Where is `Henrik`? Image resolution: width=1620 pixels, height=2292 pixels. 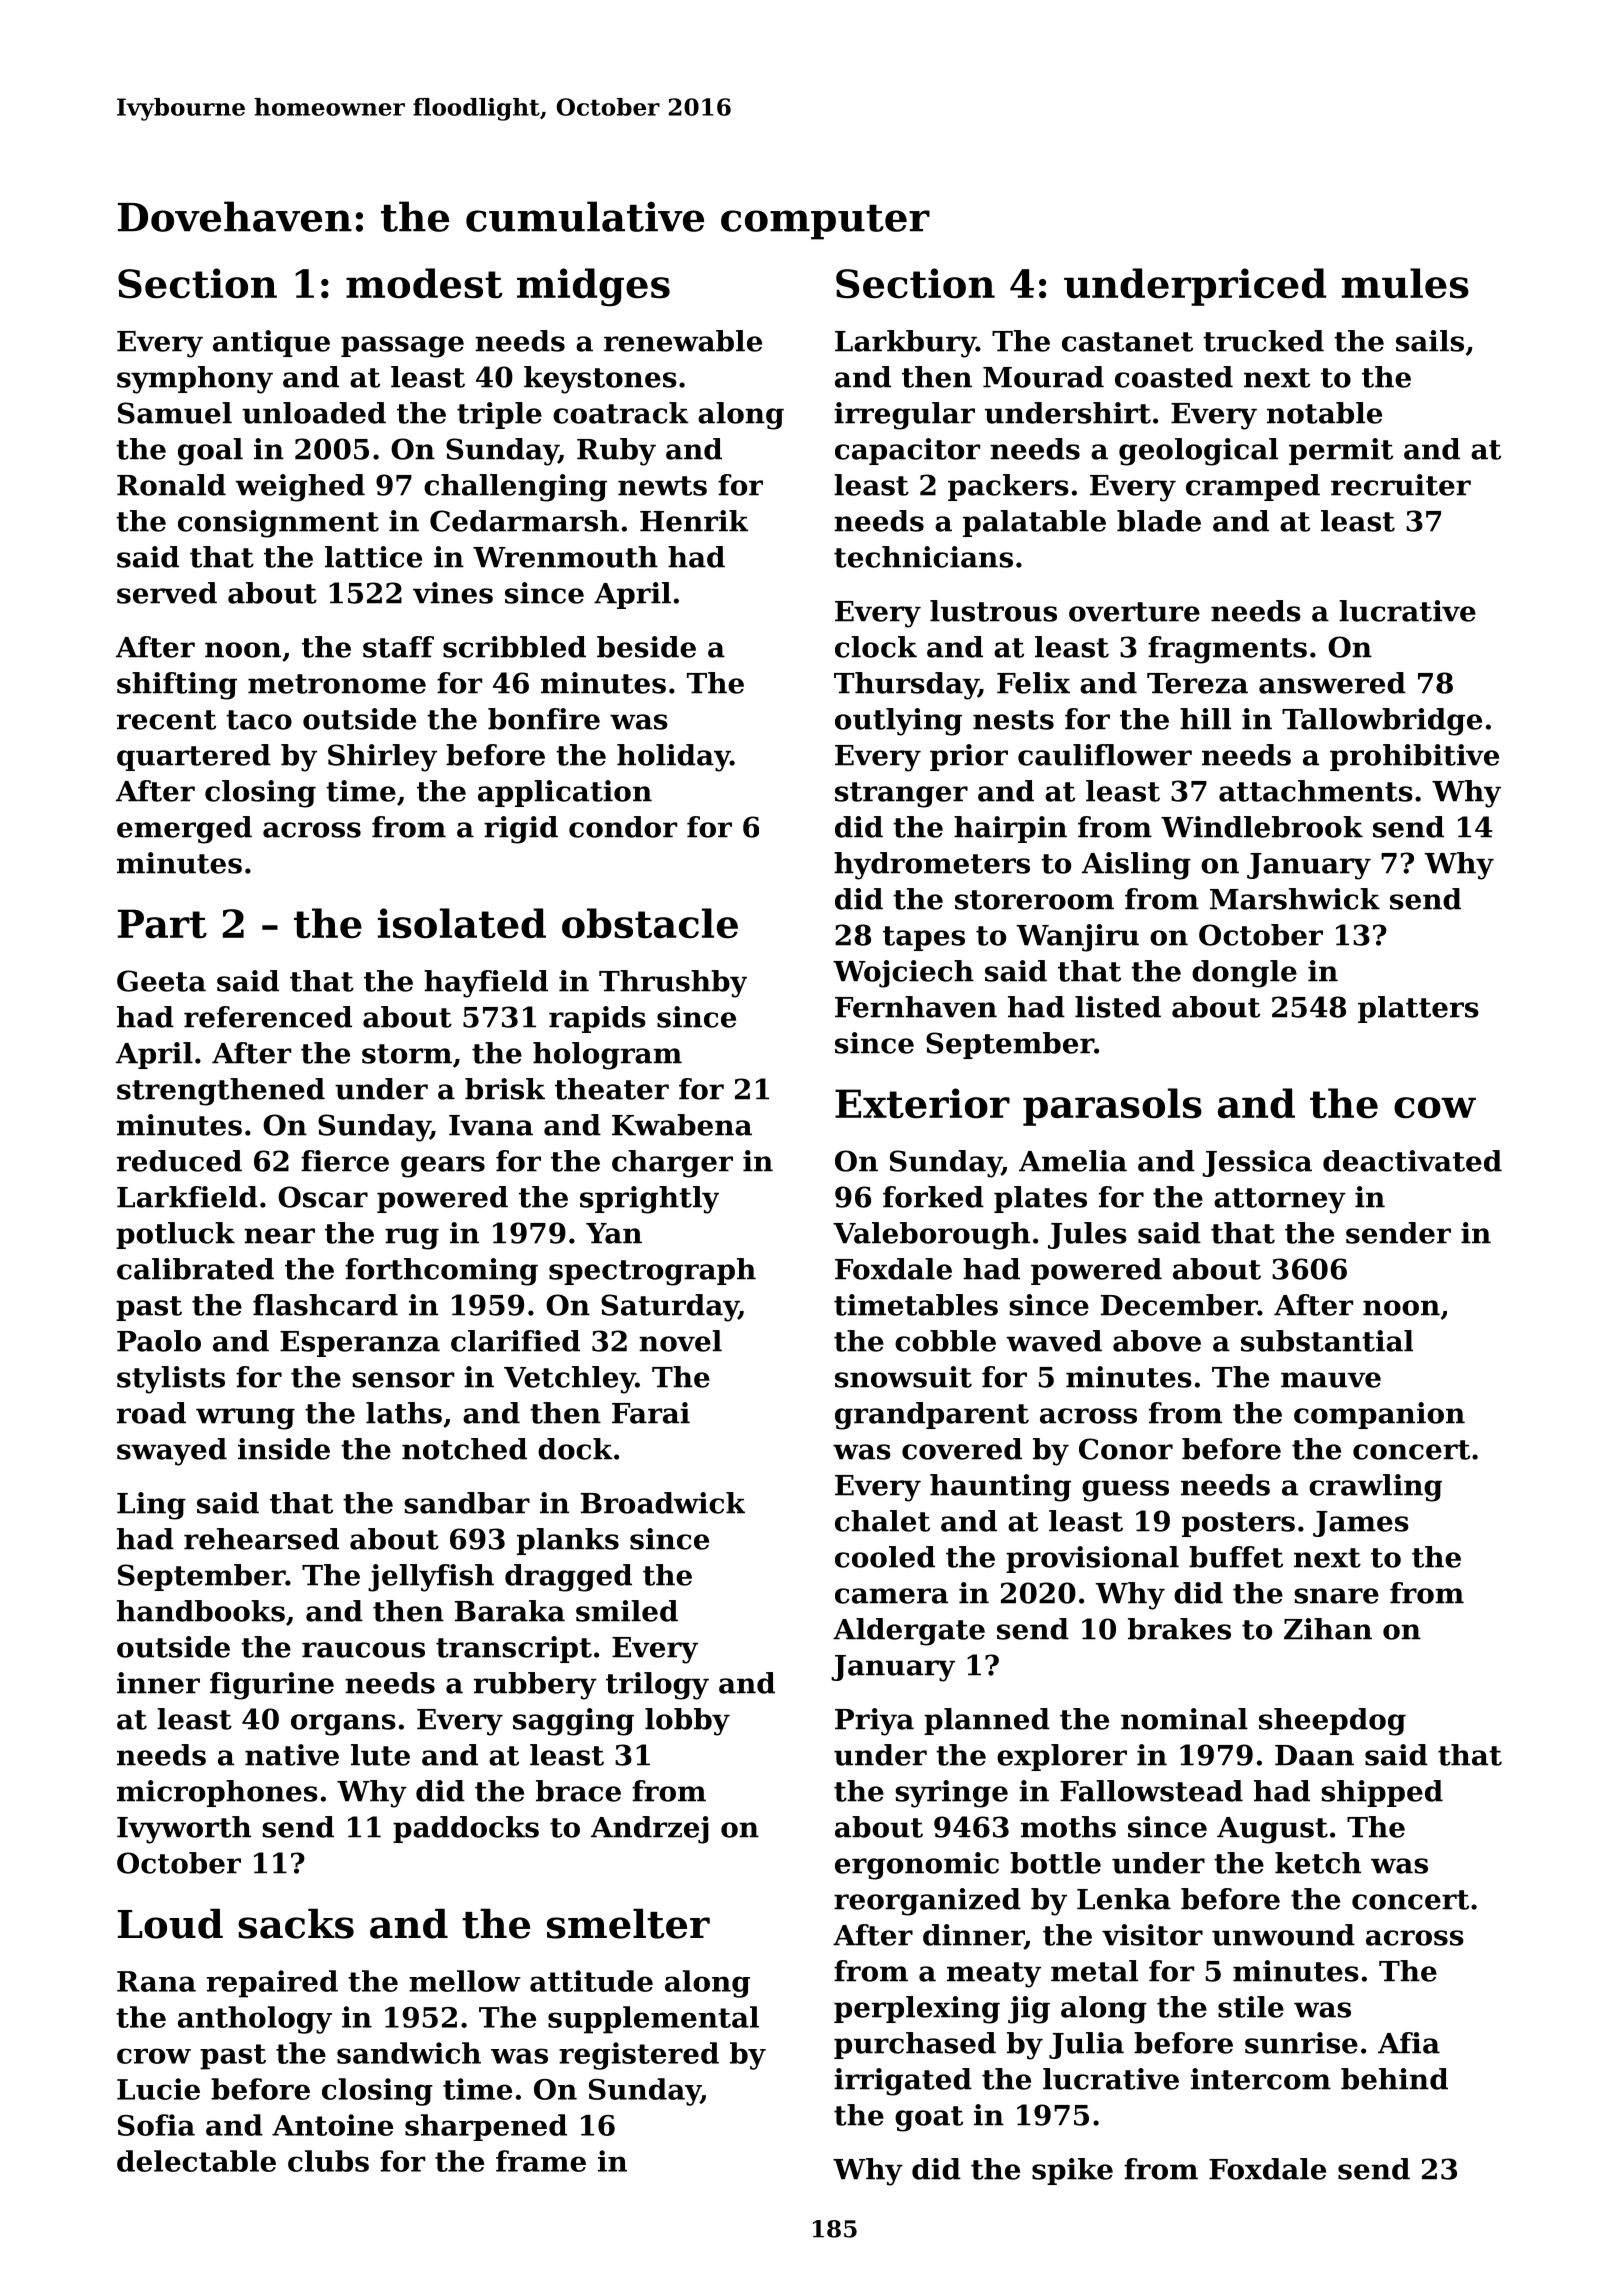 Henrik is located at coordinates (694, 521).
